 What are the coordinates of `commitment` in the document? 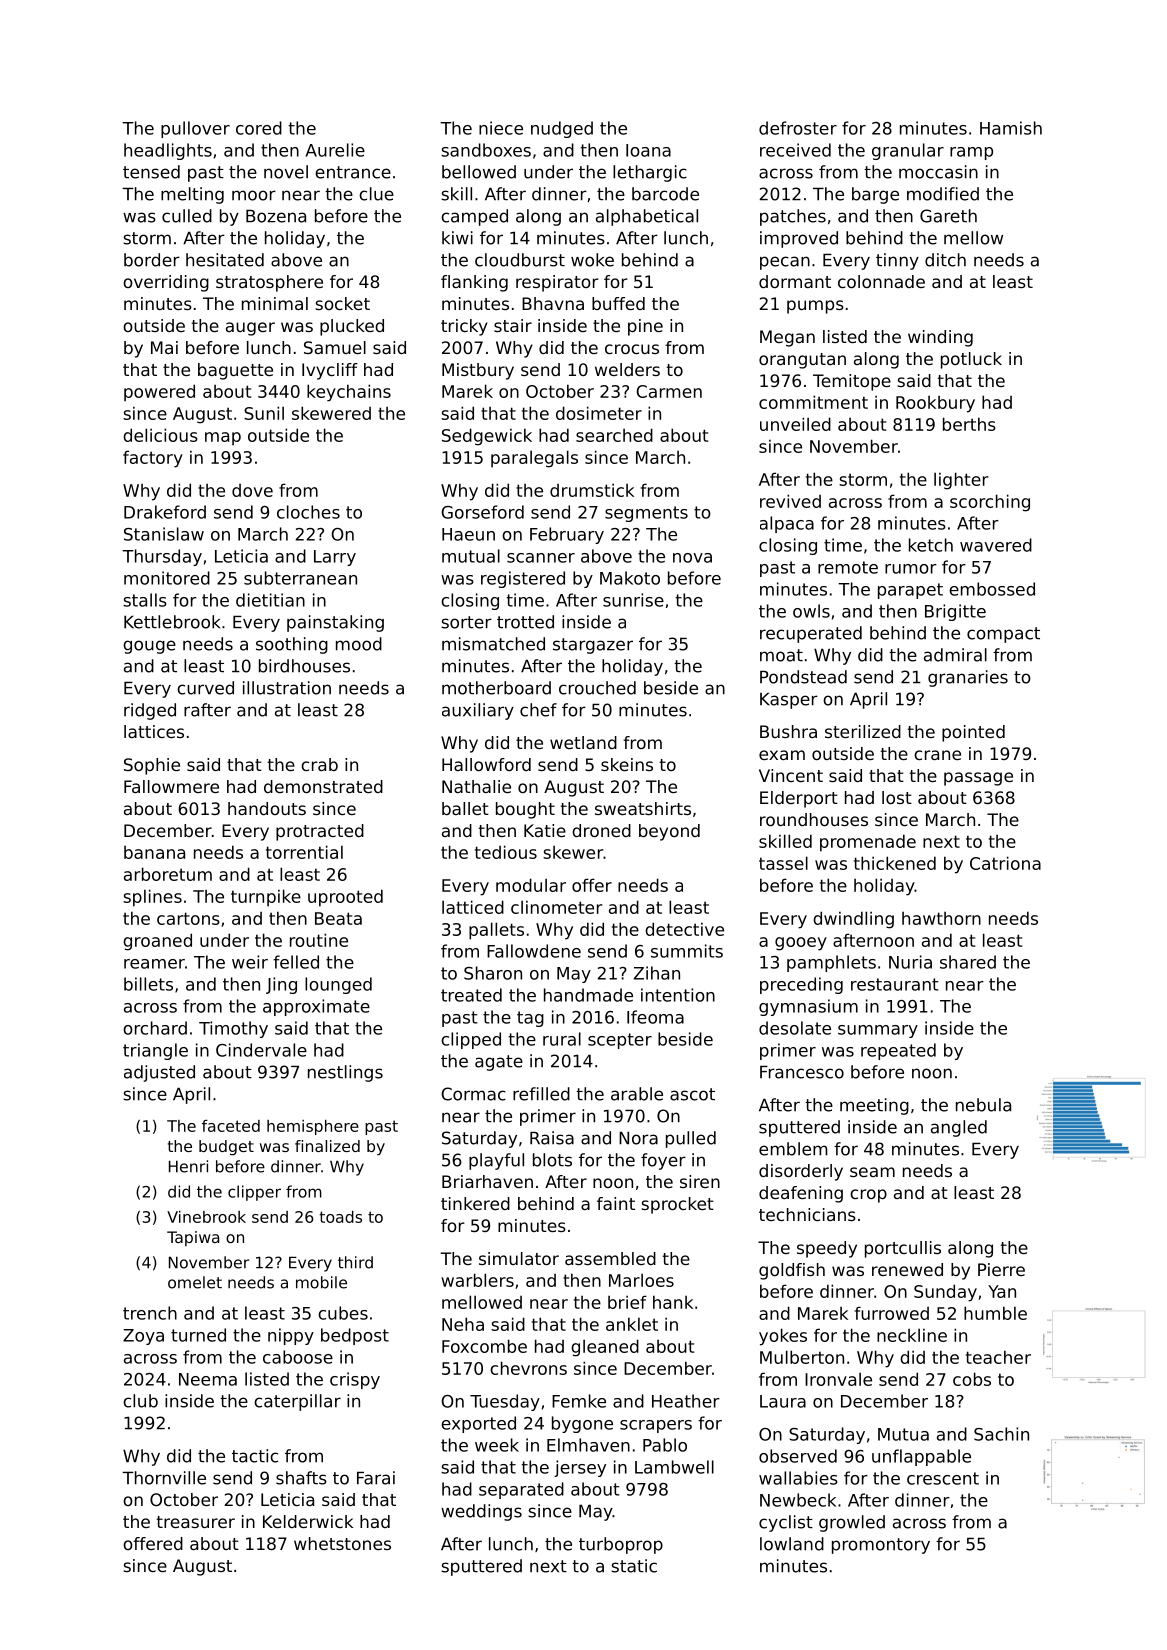 It's located at (813, 402).
